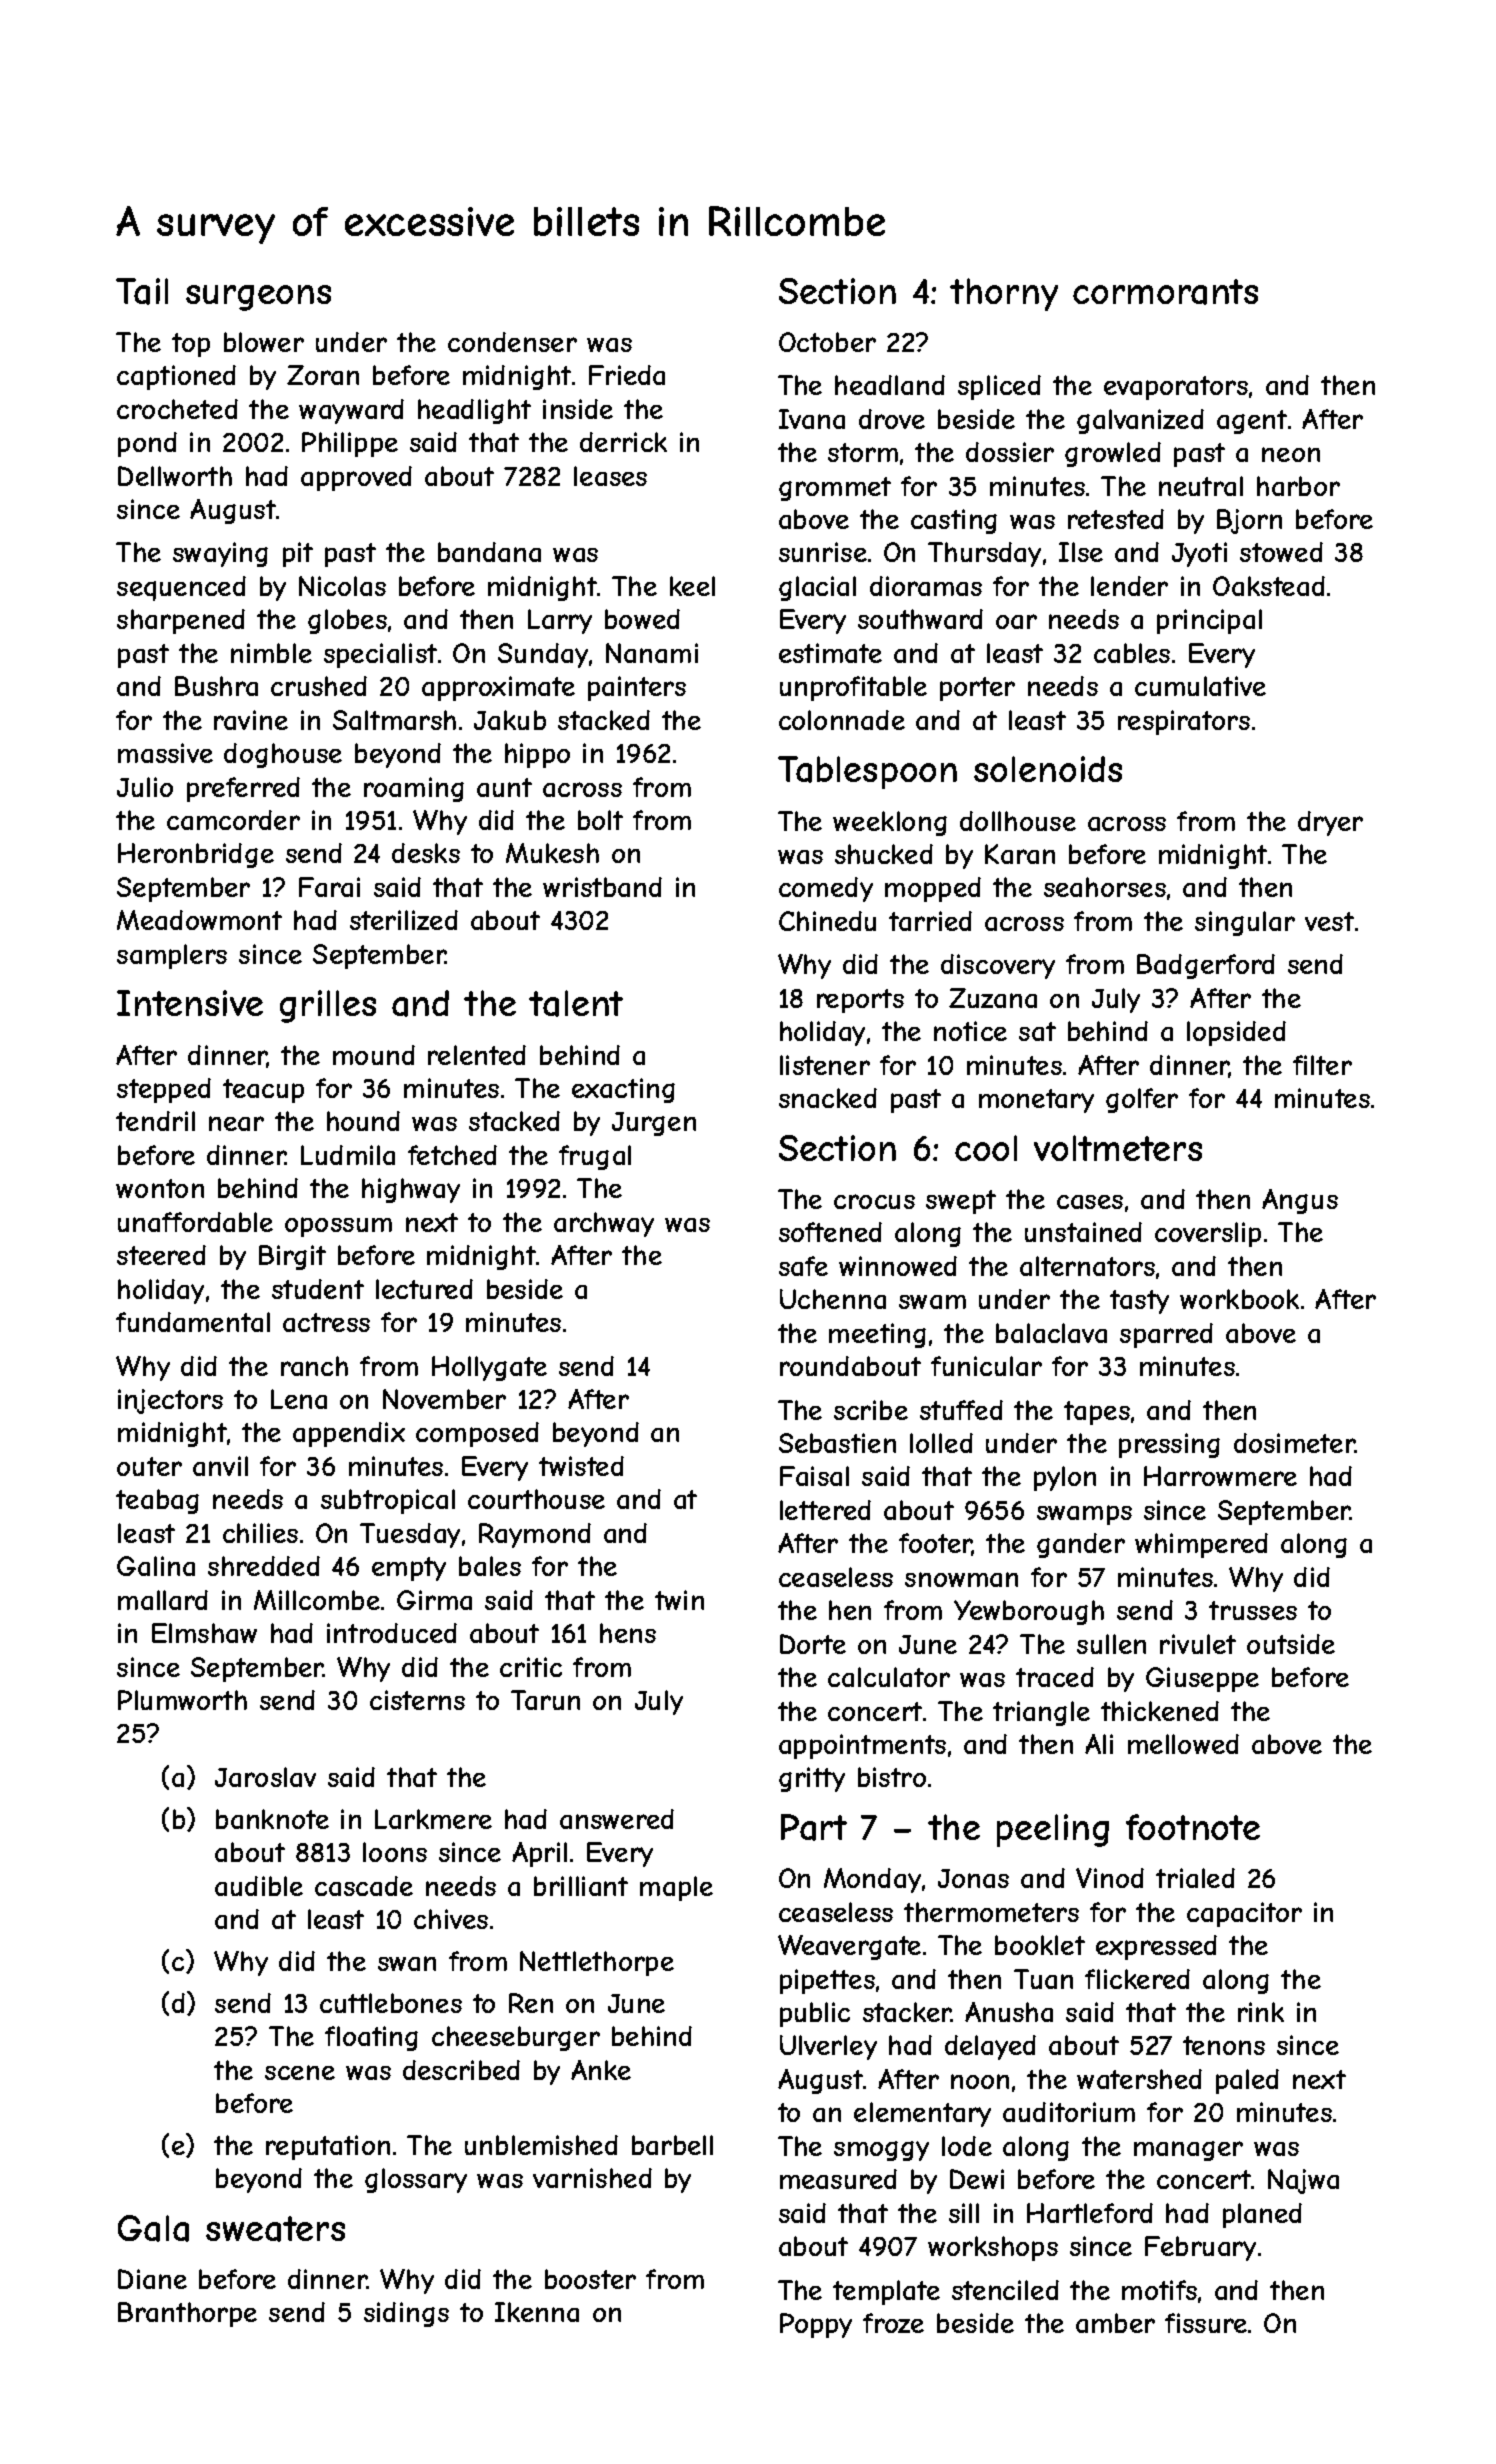 This document has height=2464, width=1496. Describe the element at coordinates (392, 1633) in the document. I see `introduced` at that location.
